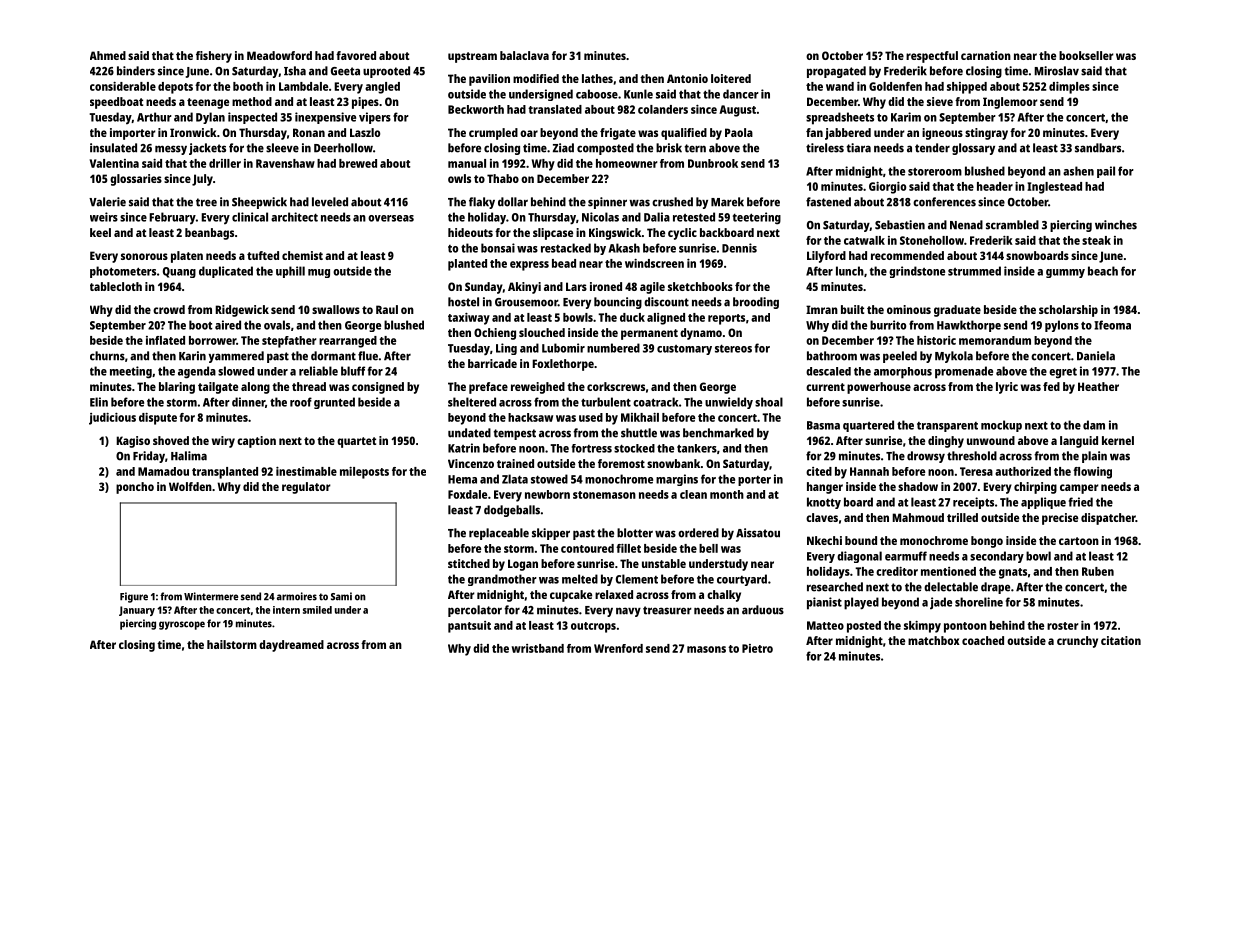 Image resolution: width=1233 pixels, height=952 pixels. I want to click on brisk, so click(669, 148).
